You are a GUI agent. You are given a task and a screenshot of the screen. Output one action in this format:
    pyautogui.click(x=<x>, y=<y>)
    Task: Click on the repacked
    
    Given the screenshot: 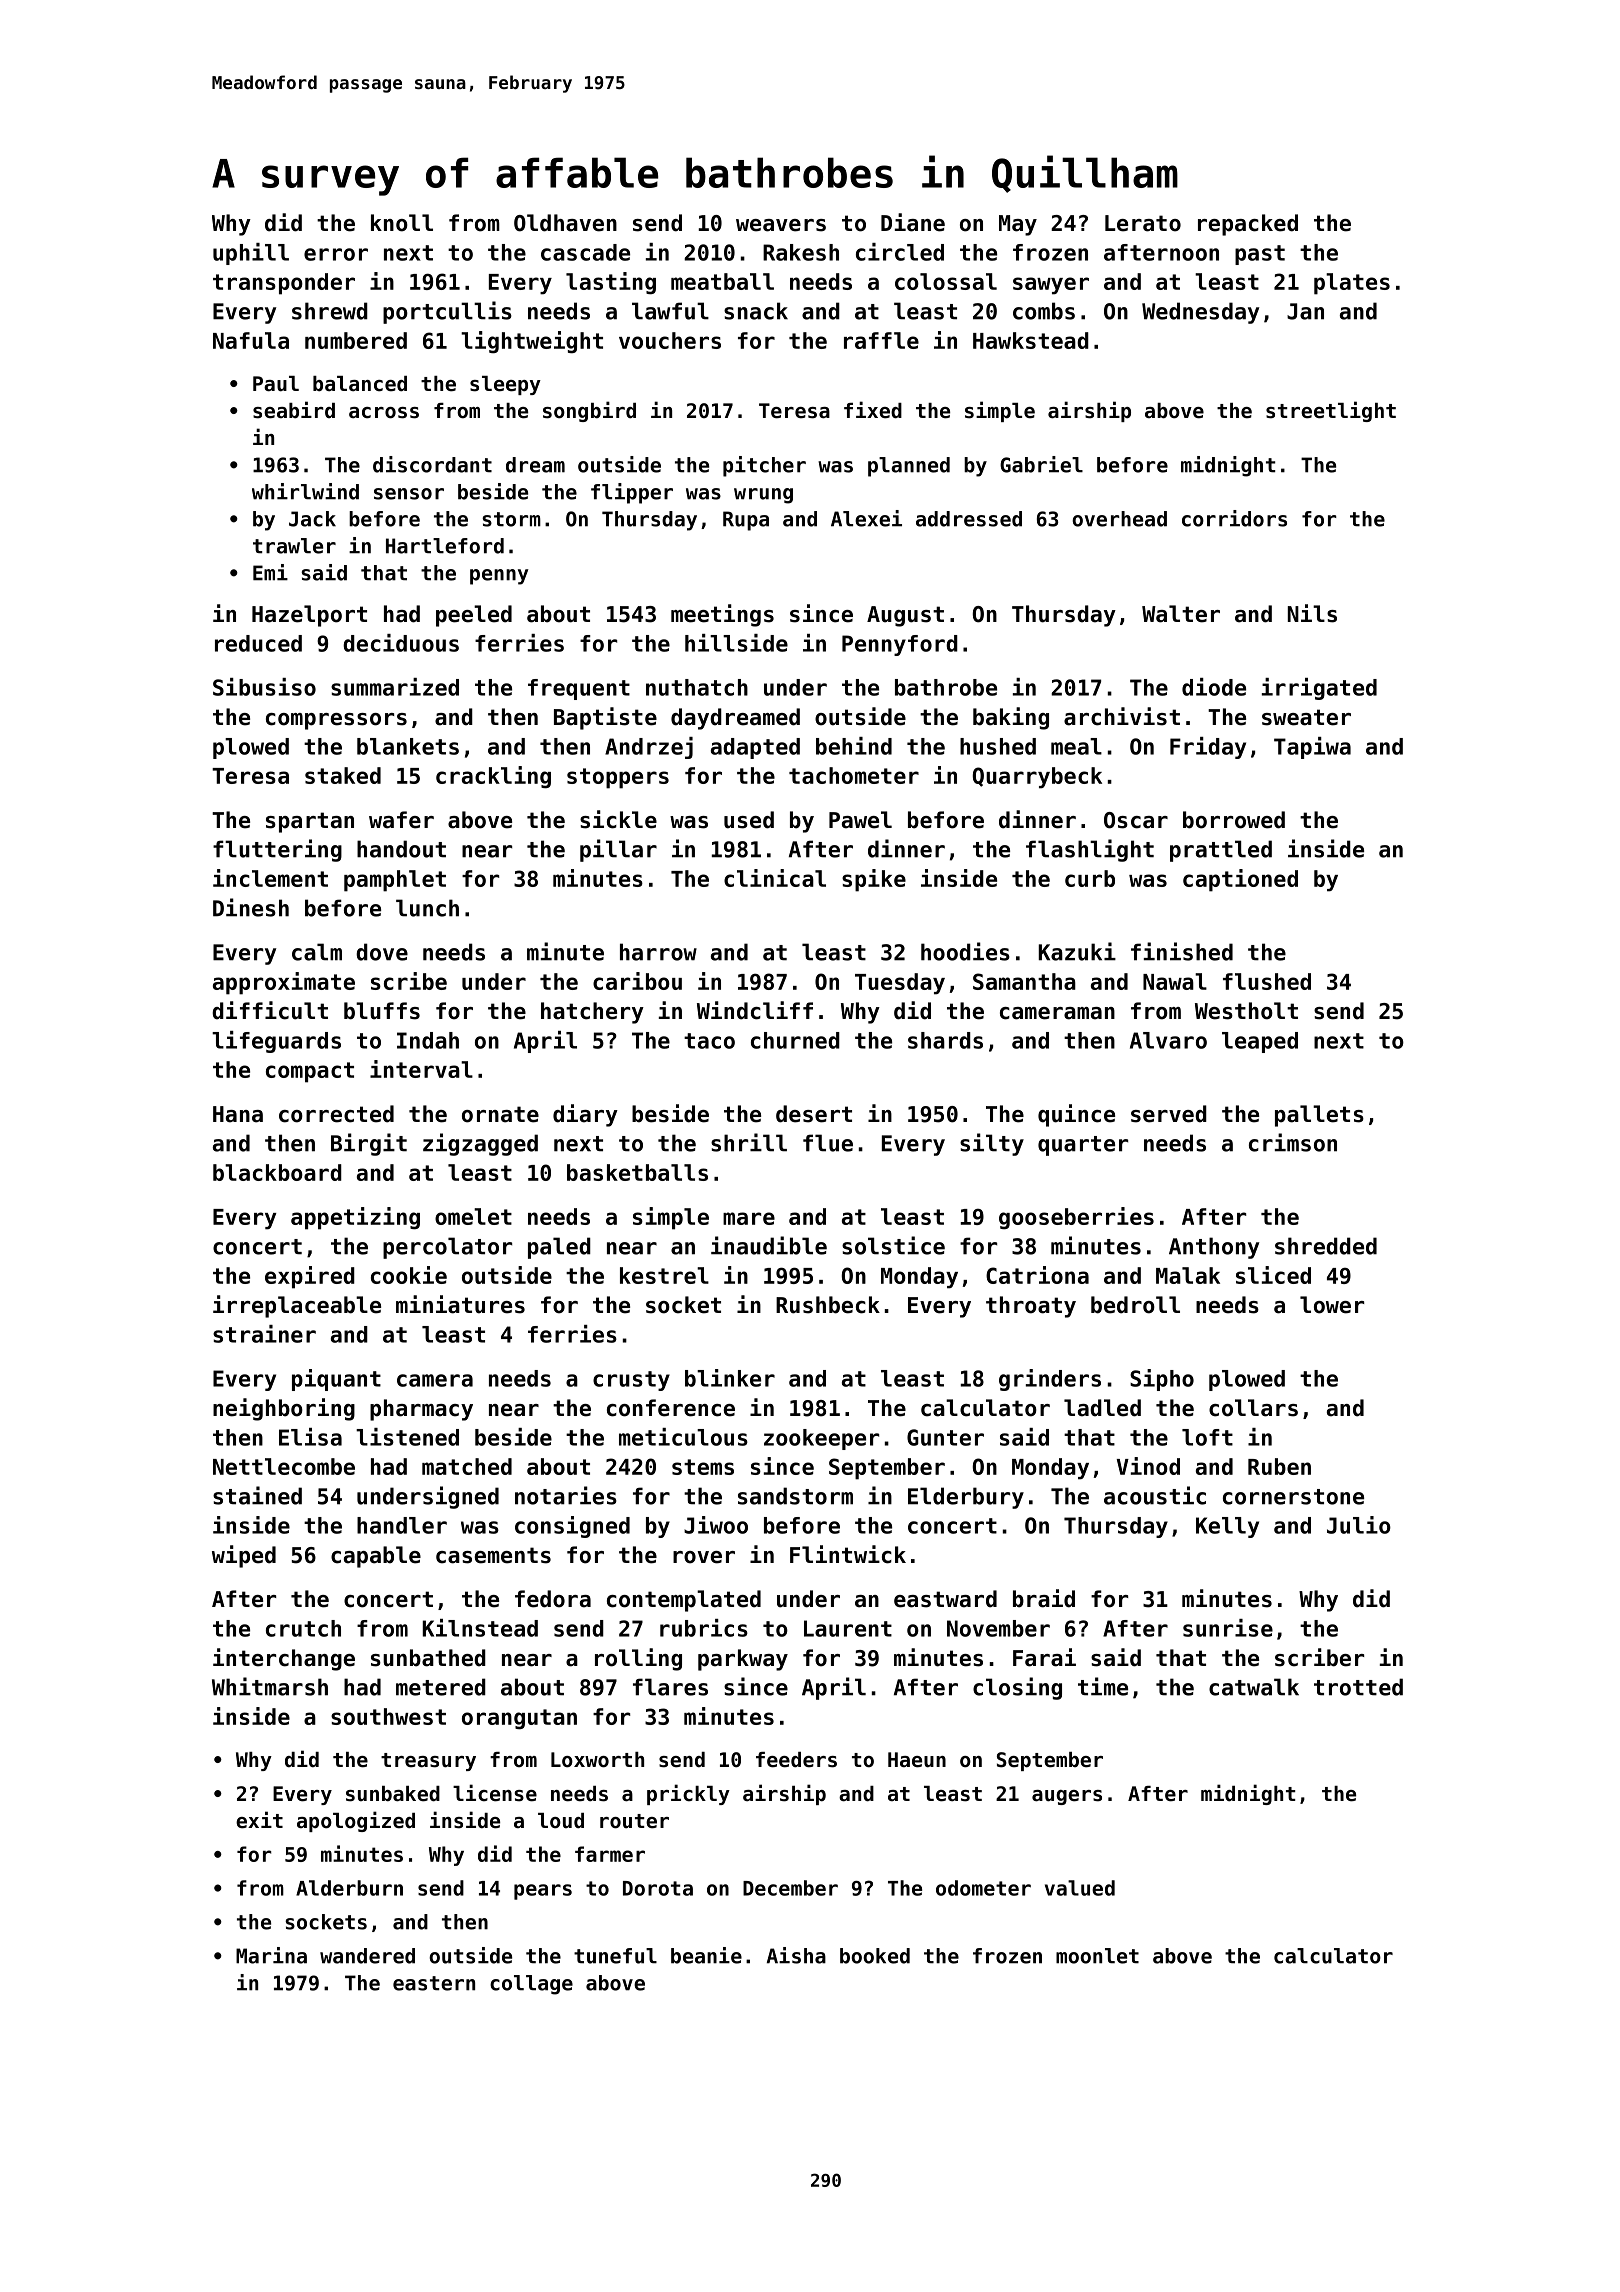 What is the action you would take?
    pyautogui.click(x=1248, y=225)
